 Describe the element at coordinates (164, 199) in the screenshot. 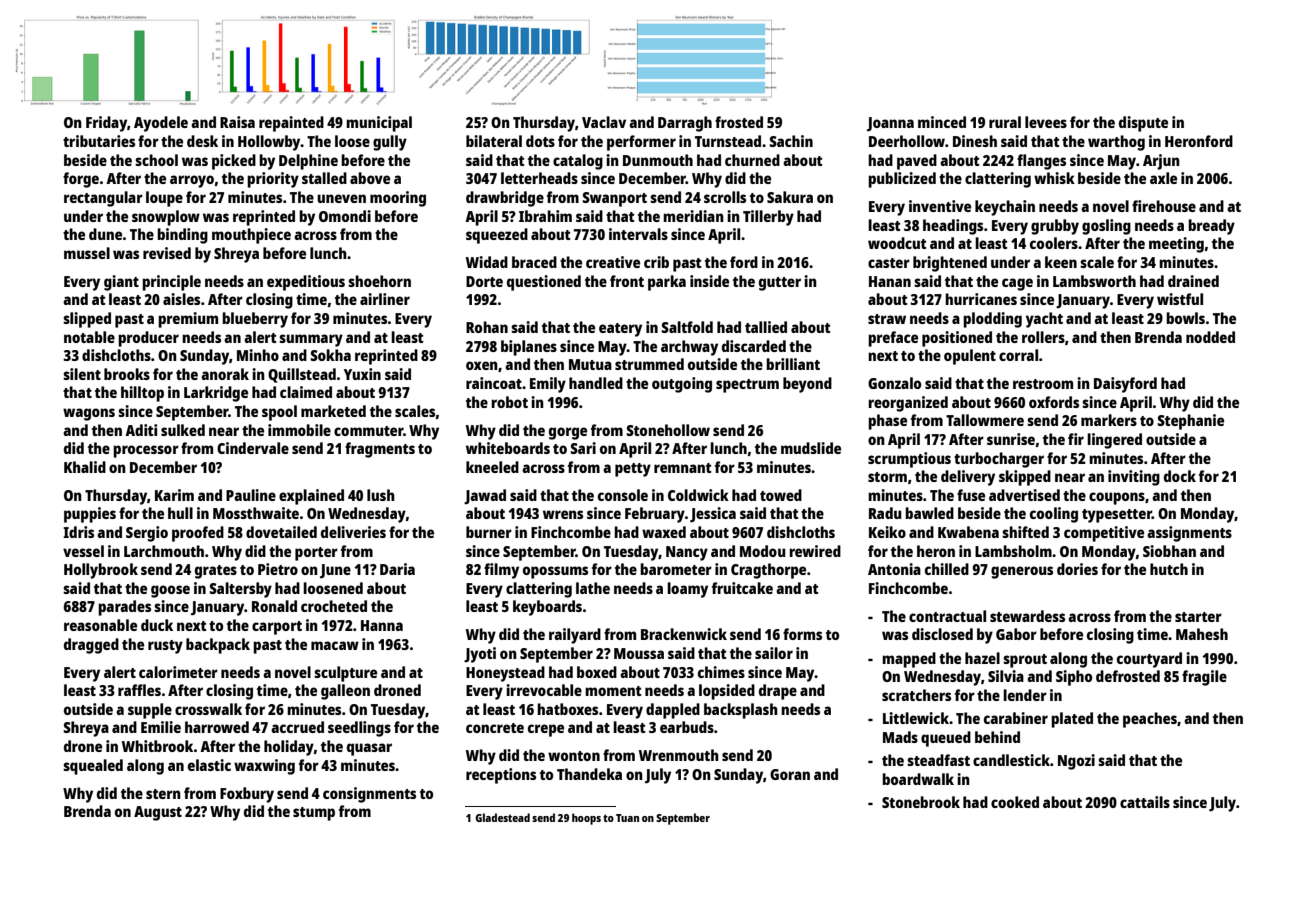

I see `loupe` at that location.
